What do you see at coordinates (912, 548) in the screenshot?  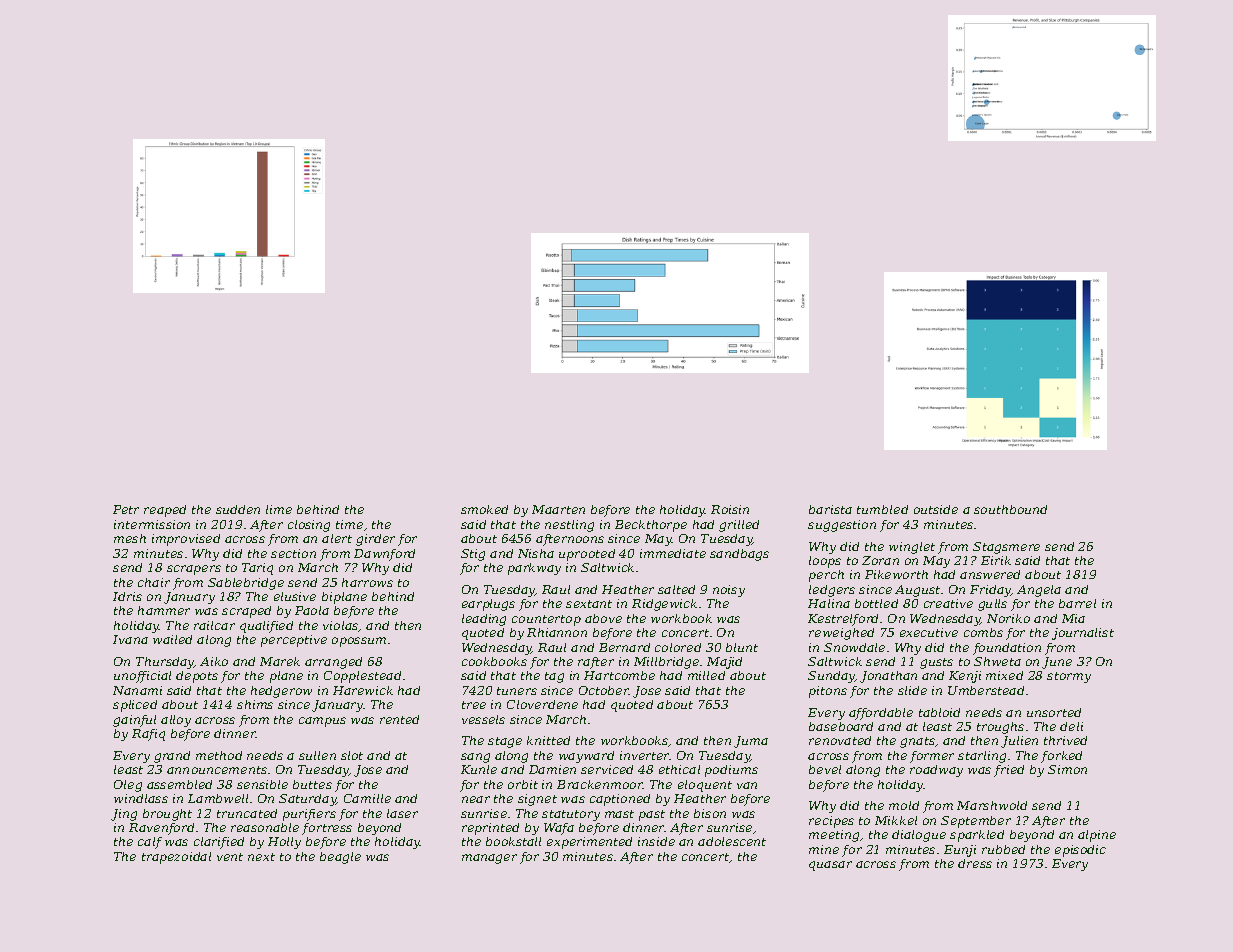 I see `winglet` at bounding box center [912, 548].
